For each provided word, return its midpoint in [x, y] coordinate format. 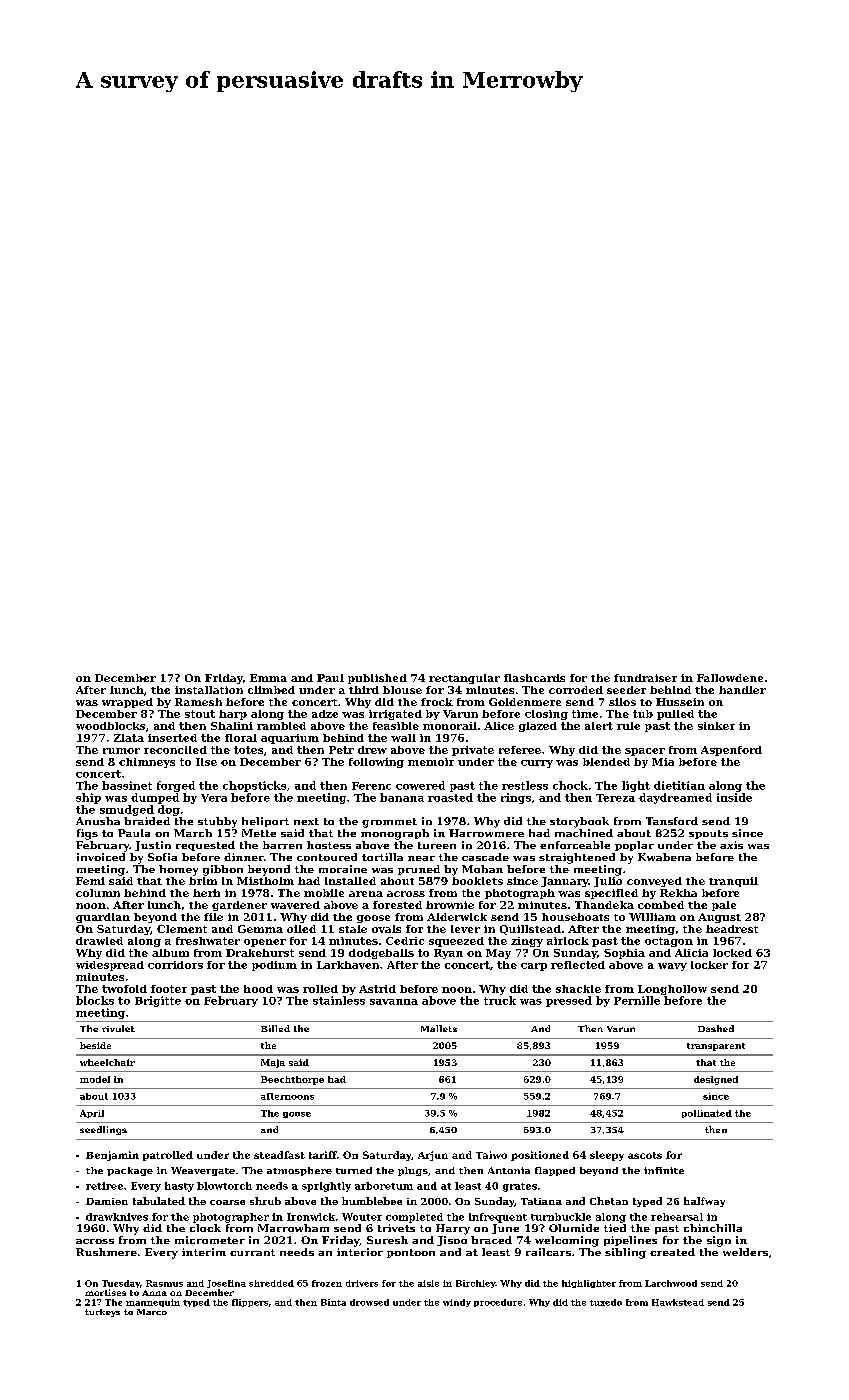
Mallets [439, 1028]
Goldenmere [525, 702]
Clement [182, 929]
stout [200, 714]
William [652, 917]
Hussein [680, 702]
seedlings [103, 1130]
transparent [716, 1047]
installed [350, 881]
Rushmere [106, 1252]
